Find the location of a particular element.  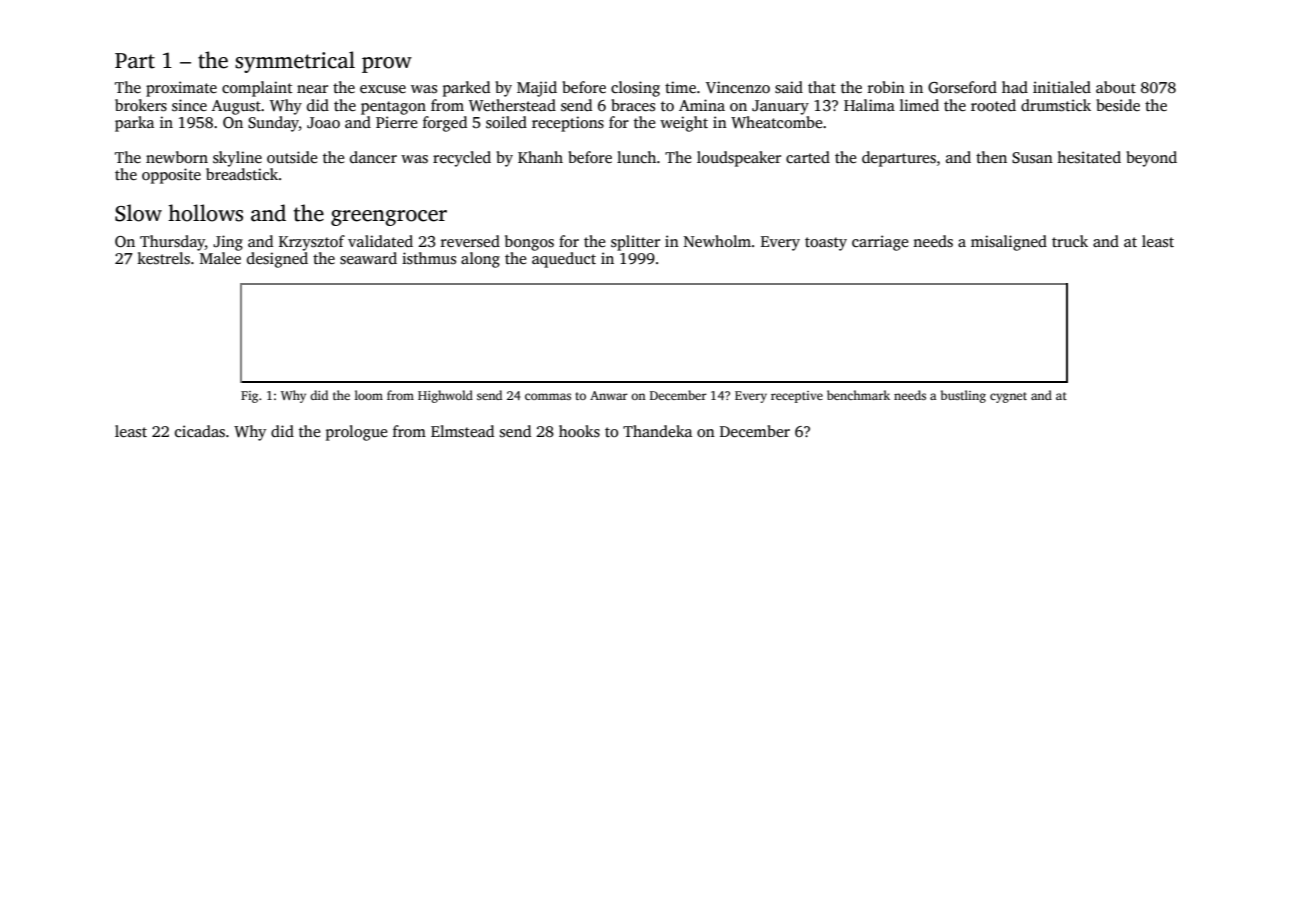

aqueduct is located at coordinates (564, 260).
